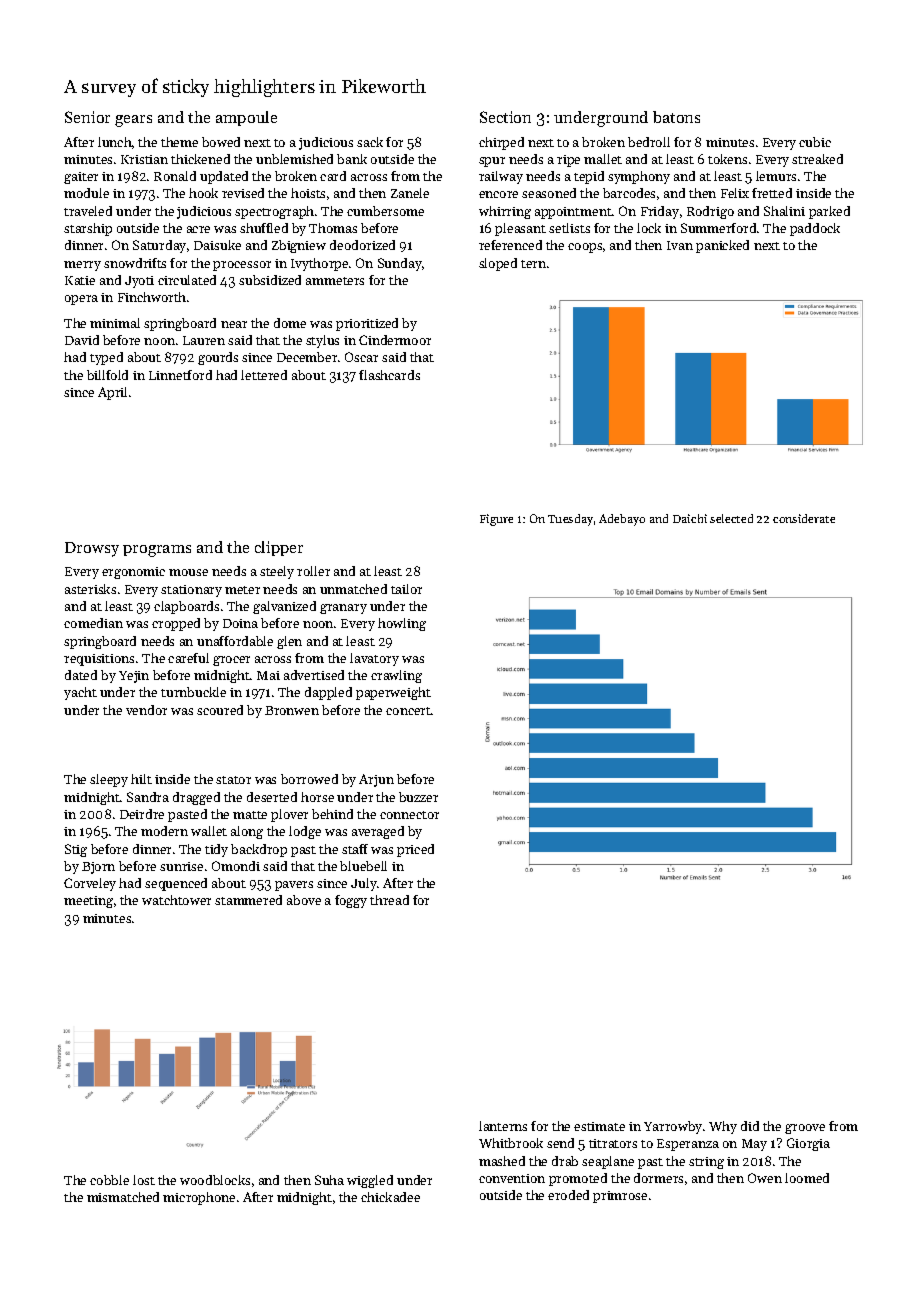 The image size is (924, 1308). I want to click on batons, so click(676, 117).
